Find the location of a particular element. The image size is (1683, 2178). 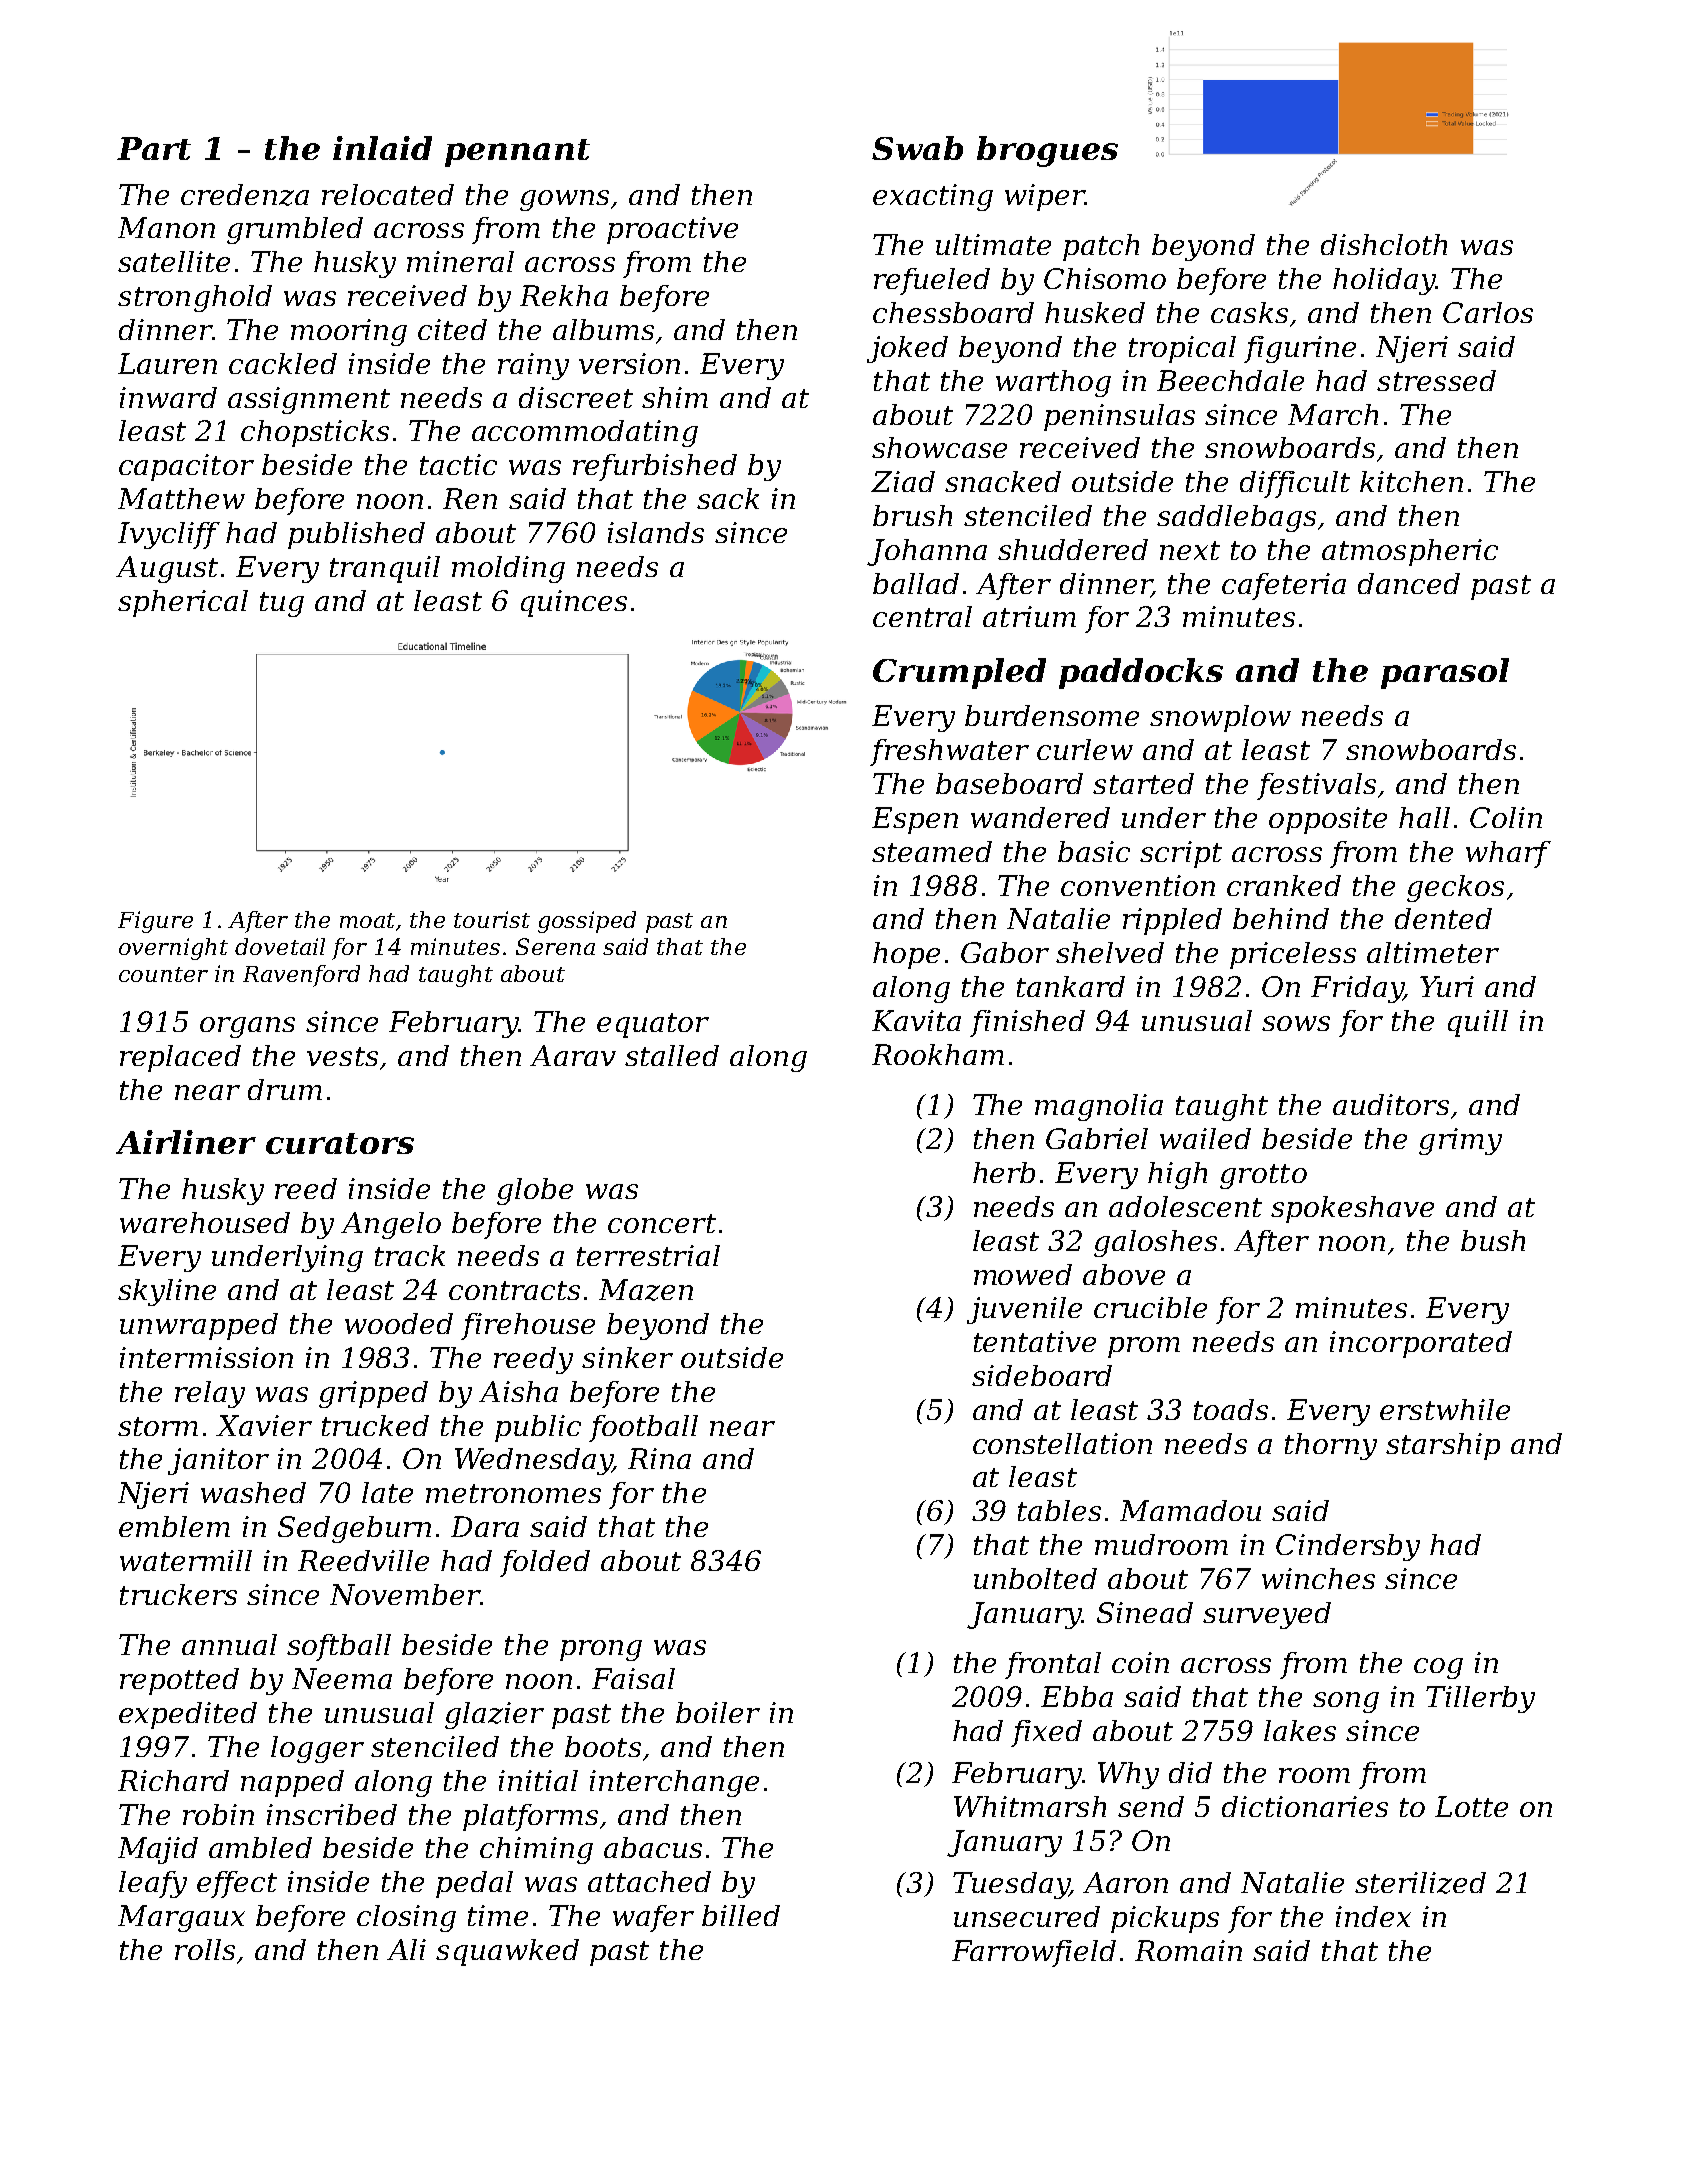

incorporated is located at coordinates (1421, 1344).
